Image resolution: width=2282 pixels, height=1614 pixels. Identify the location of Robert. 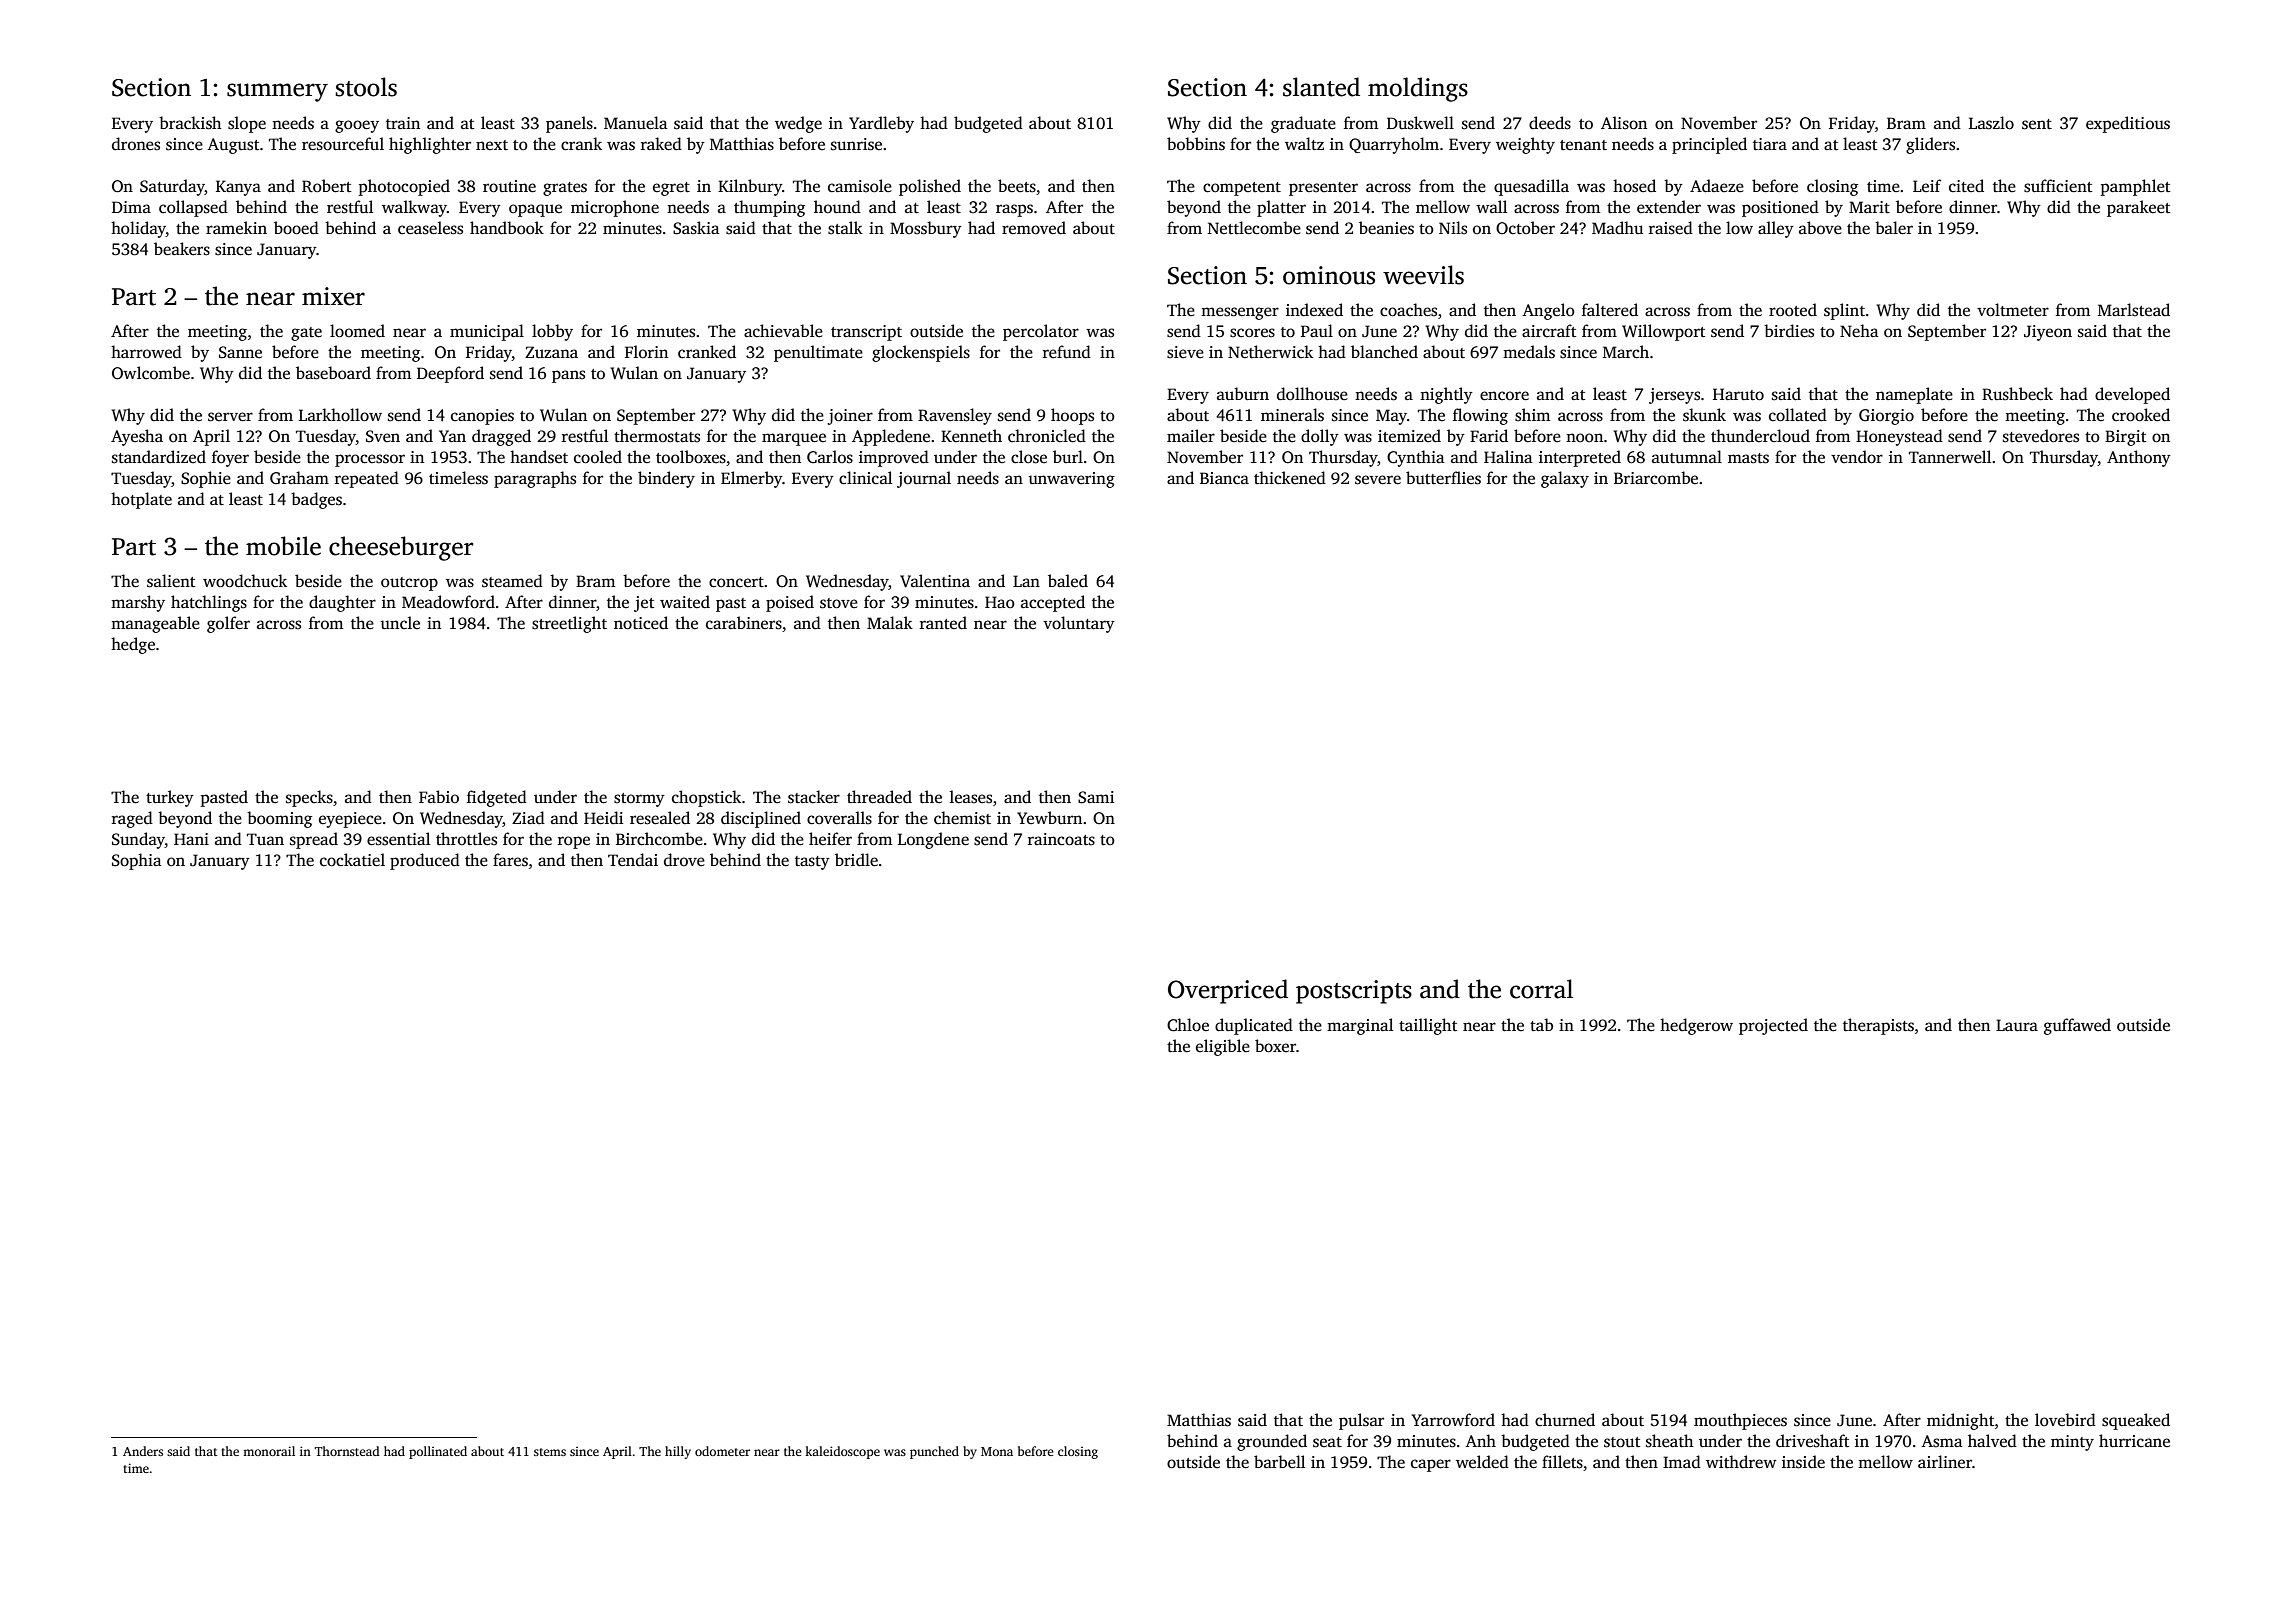
(326, 186).
